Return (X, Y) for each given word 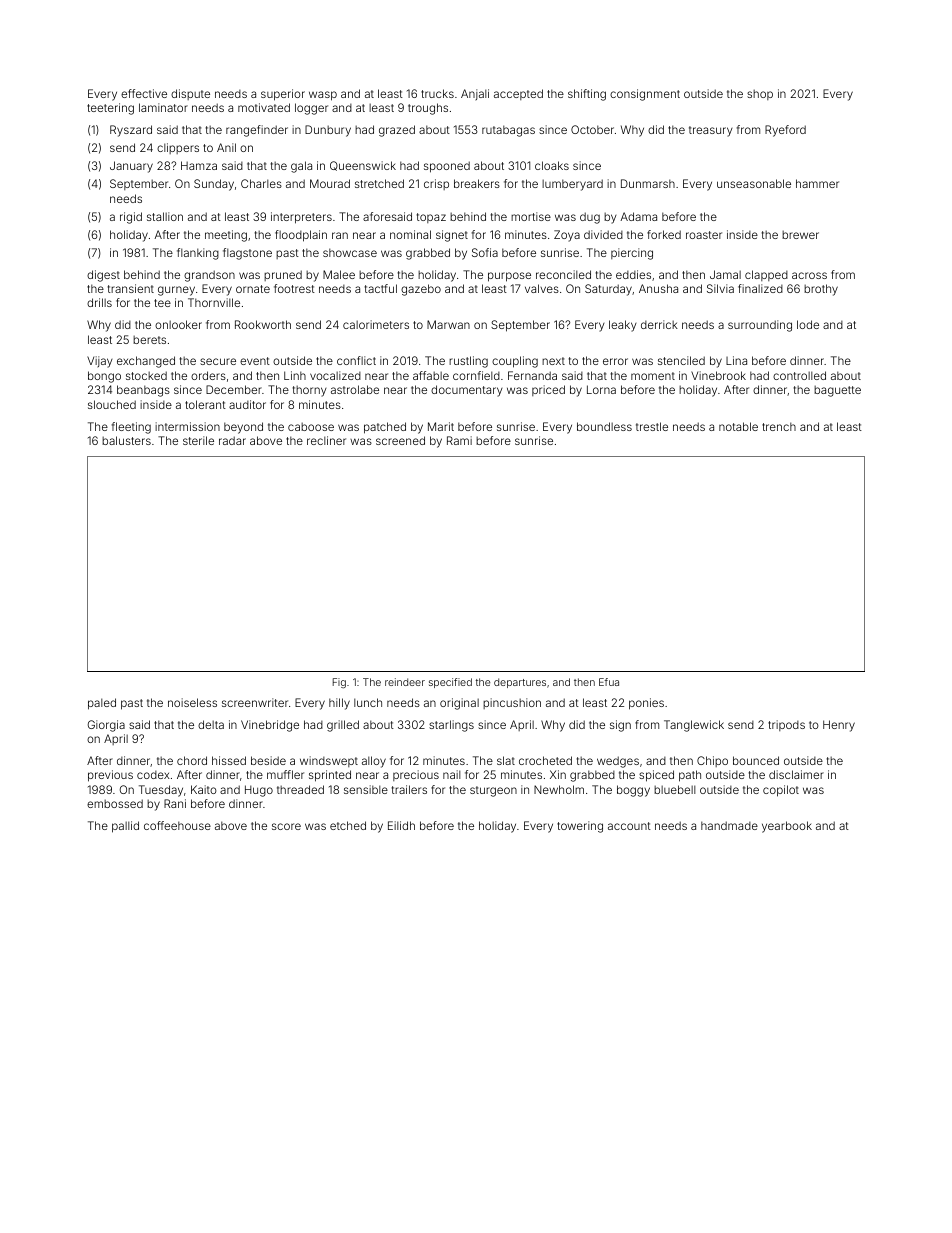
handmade (729, 825)
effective (144, 93)
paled (102, 704)
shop (760, 94)
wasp (323, 96)
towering (580, 827)
